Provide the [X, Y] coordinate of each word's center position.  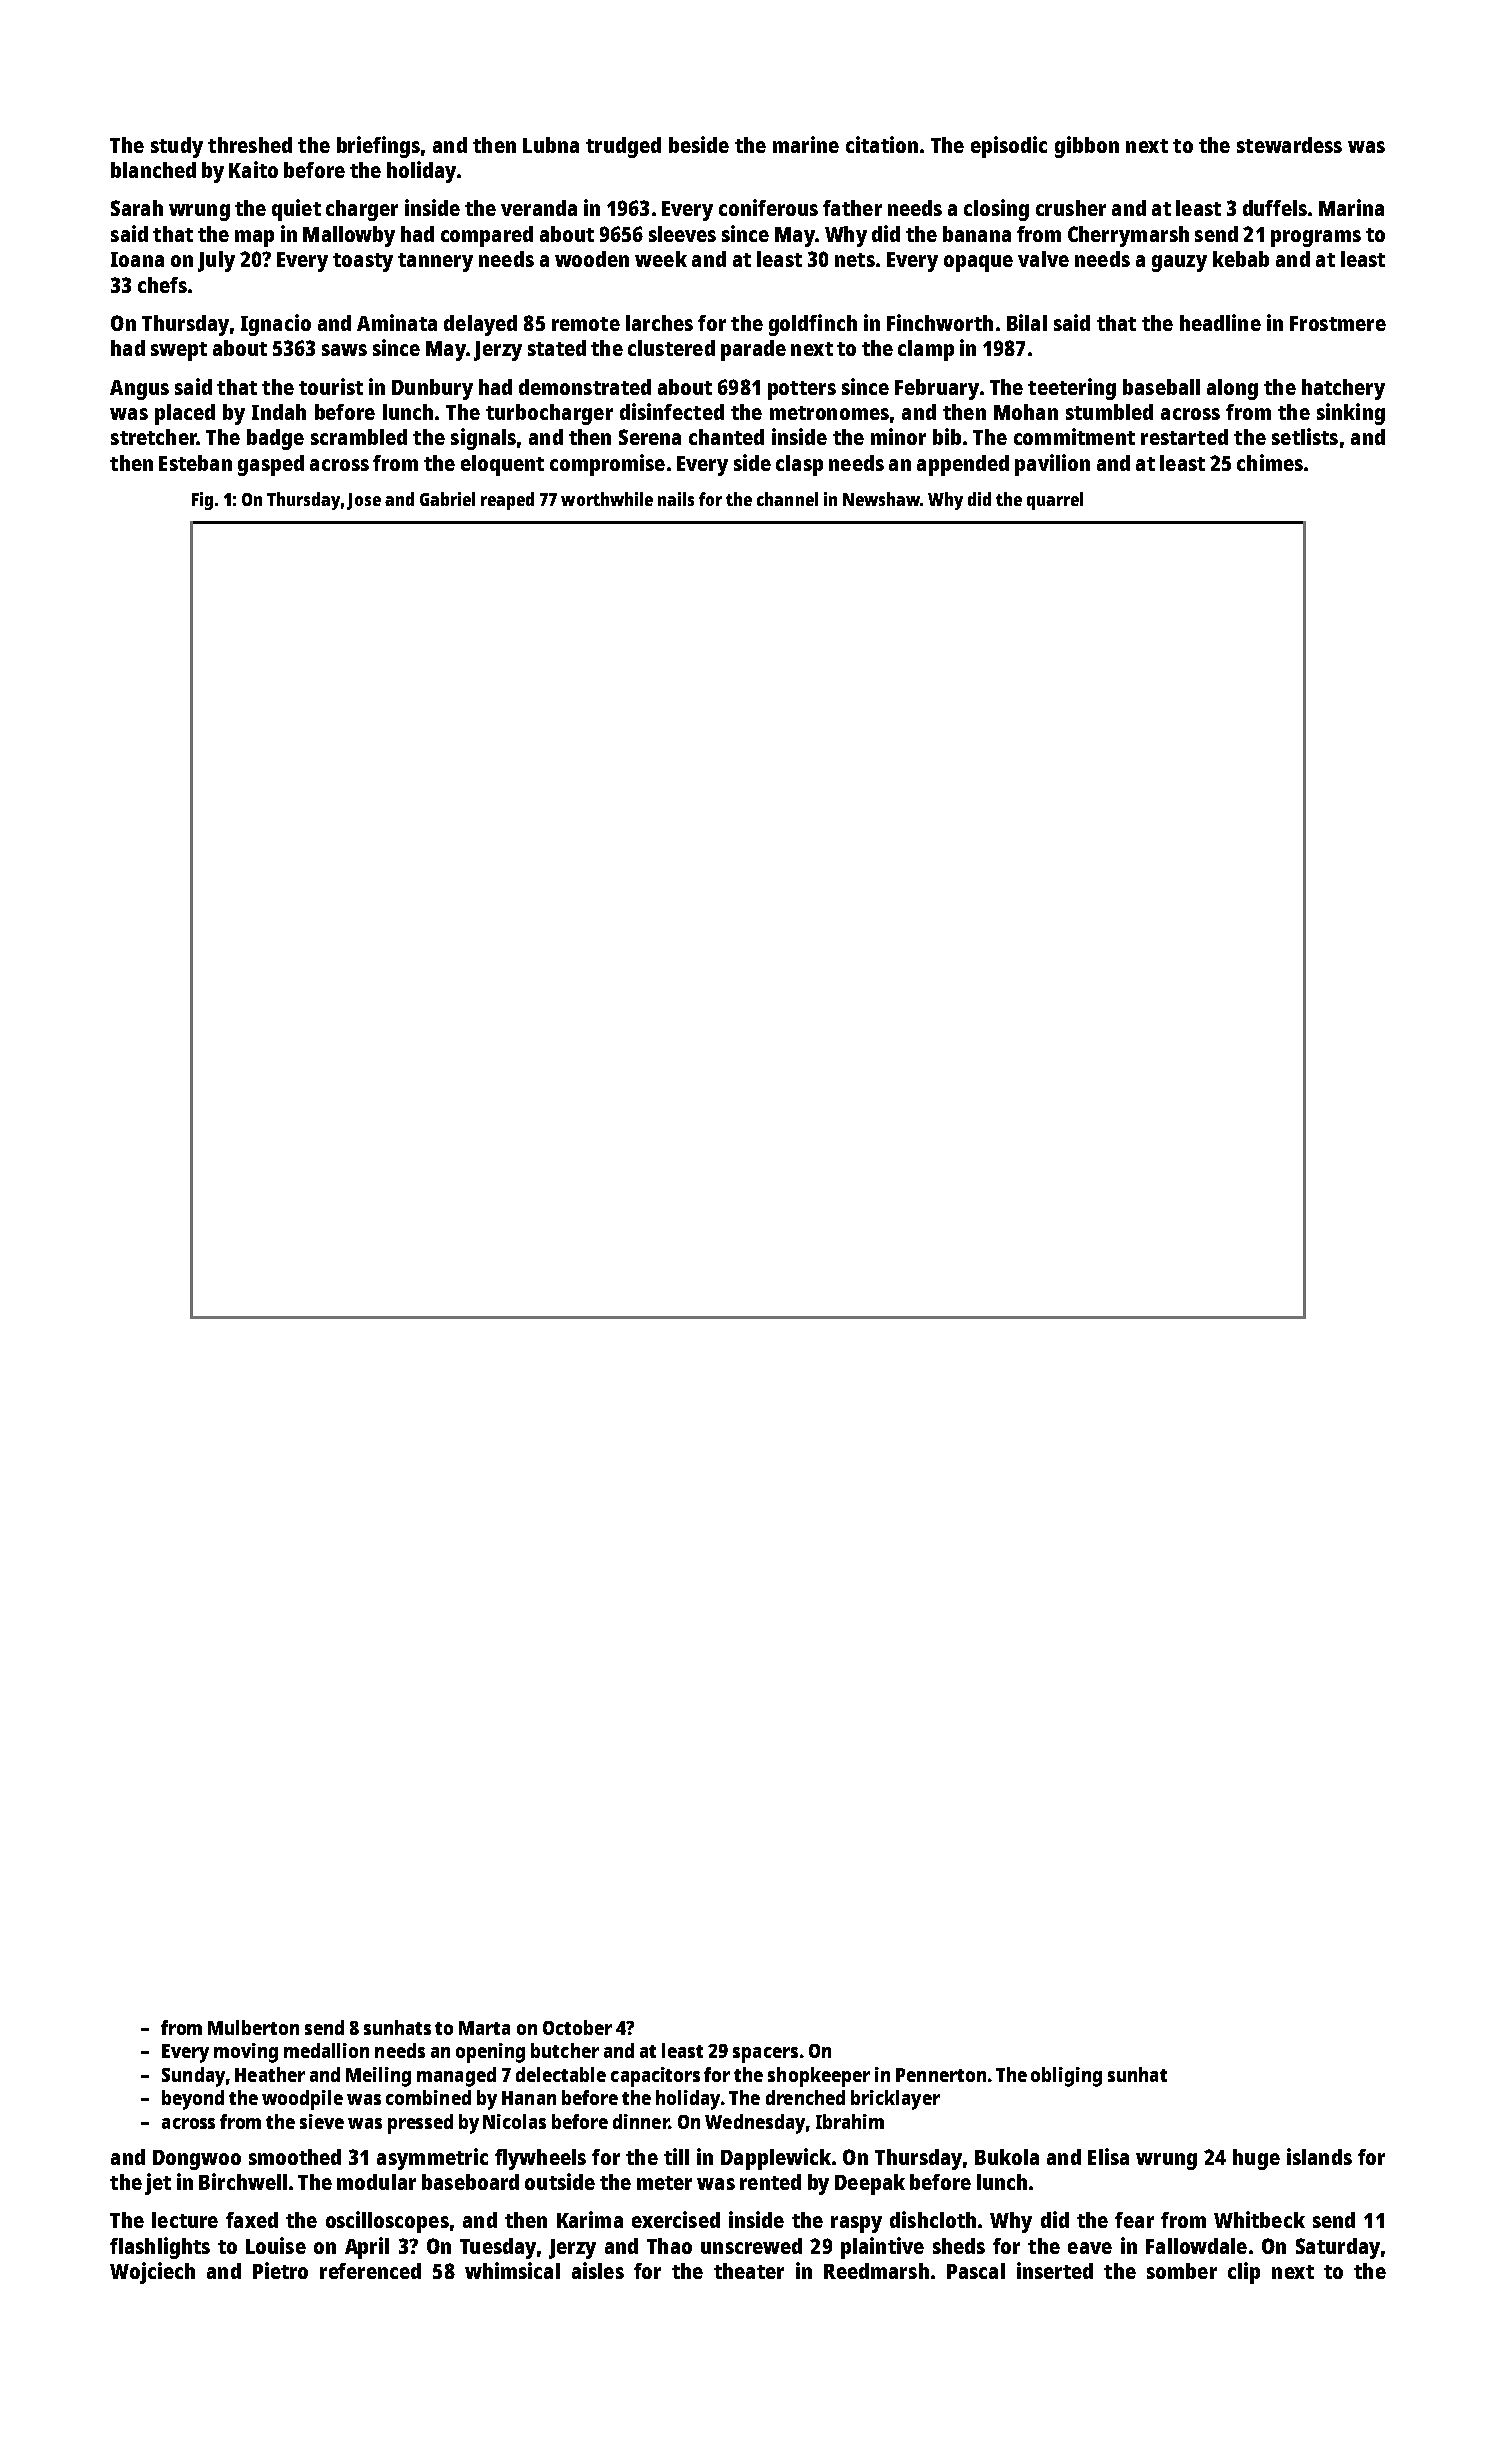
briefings [378, 147]
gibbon [1087, 147]
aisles [598, 2270]
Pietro [280, 2270]
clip [1244, 2273]
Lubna [551, 145]
